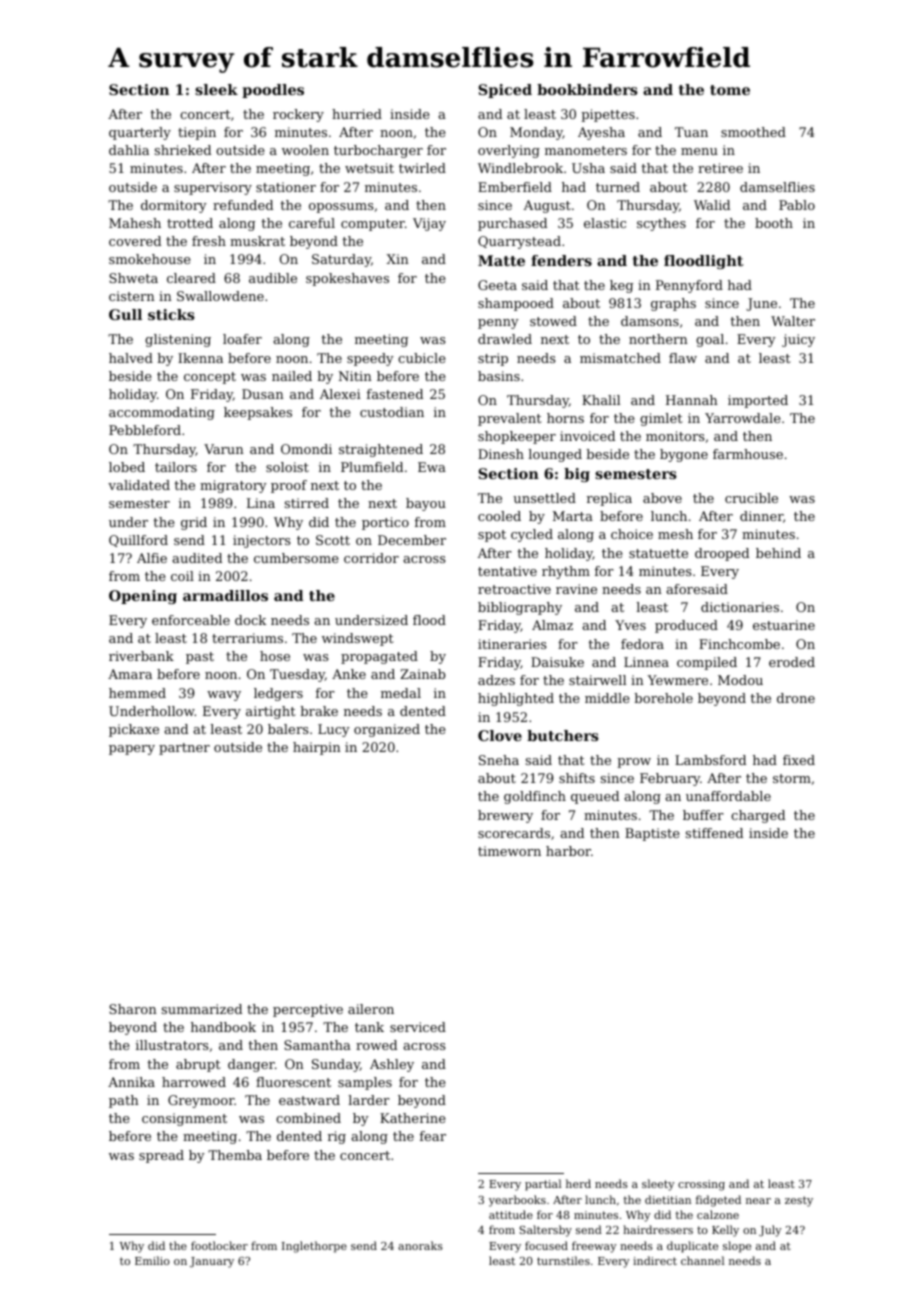  Describe the element at coordinates (213, 188) in the screenshot. I see `supervisory` at that location.
